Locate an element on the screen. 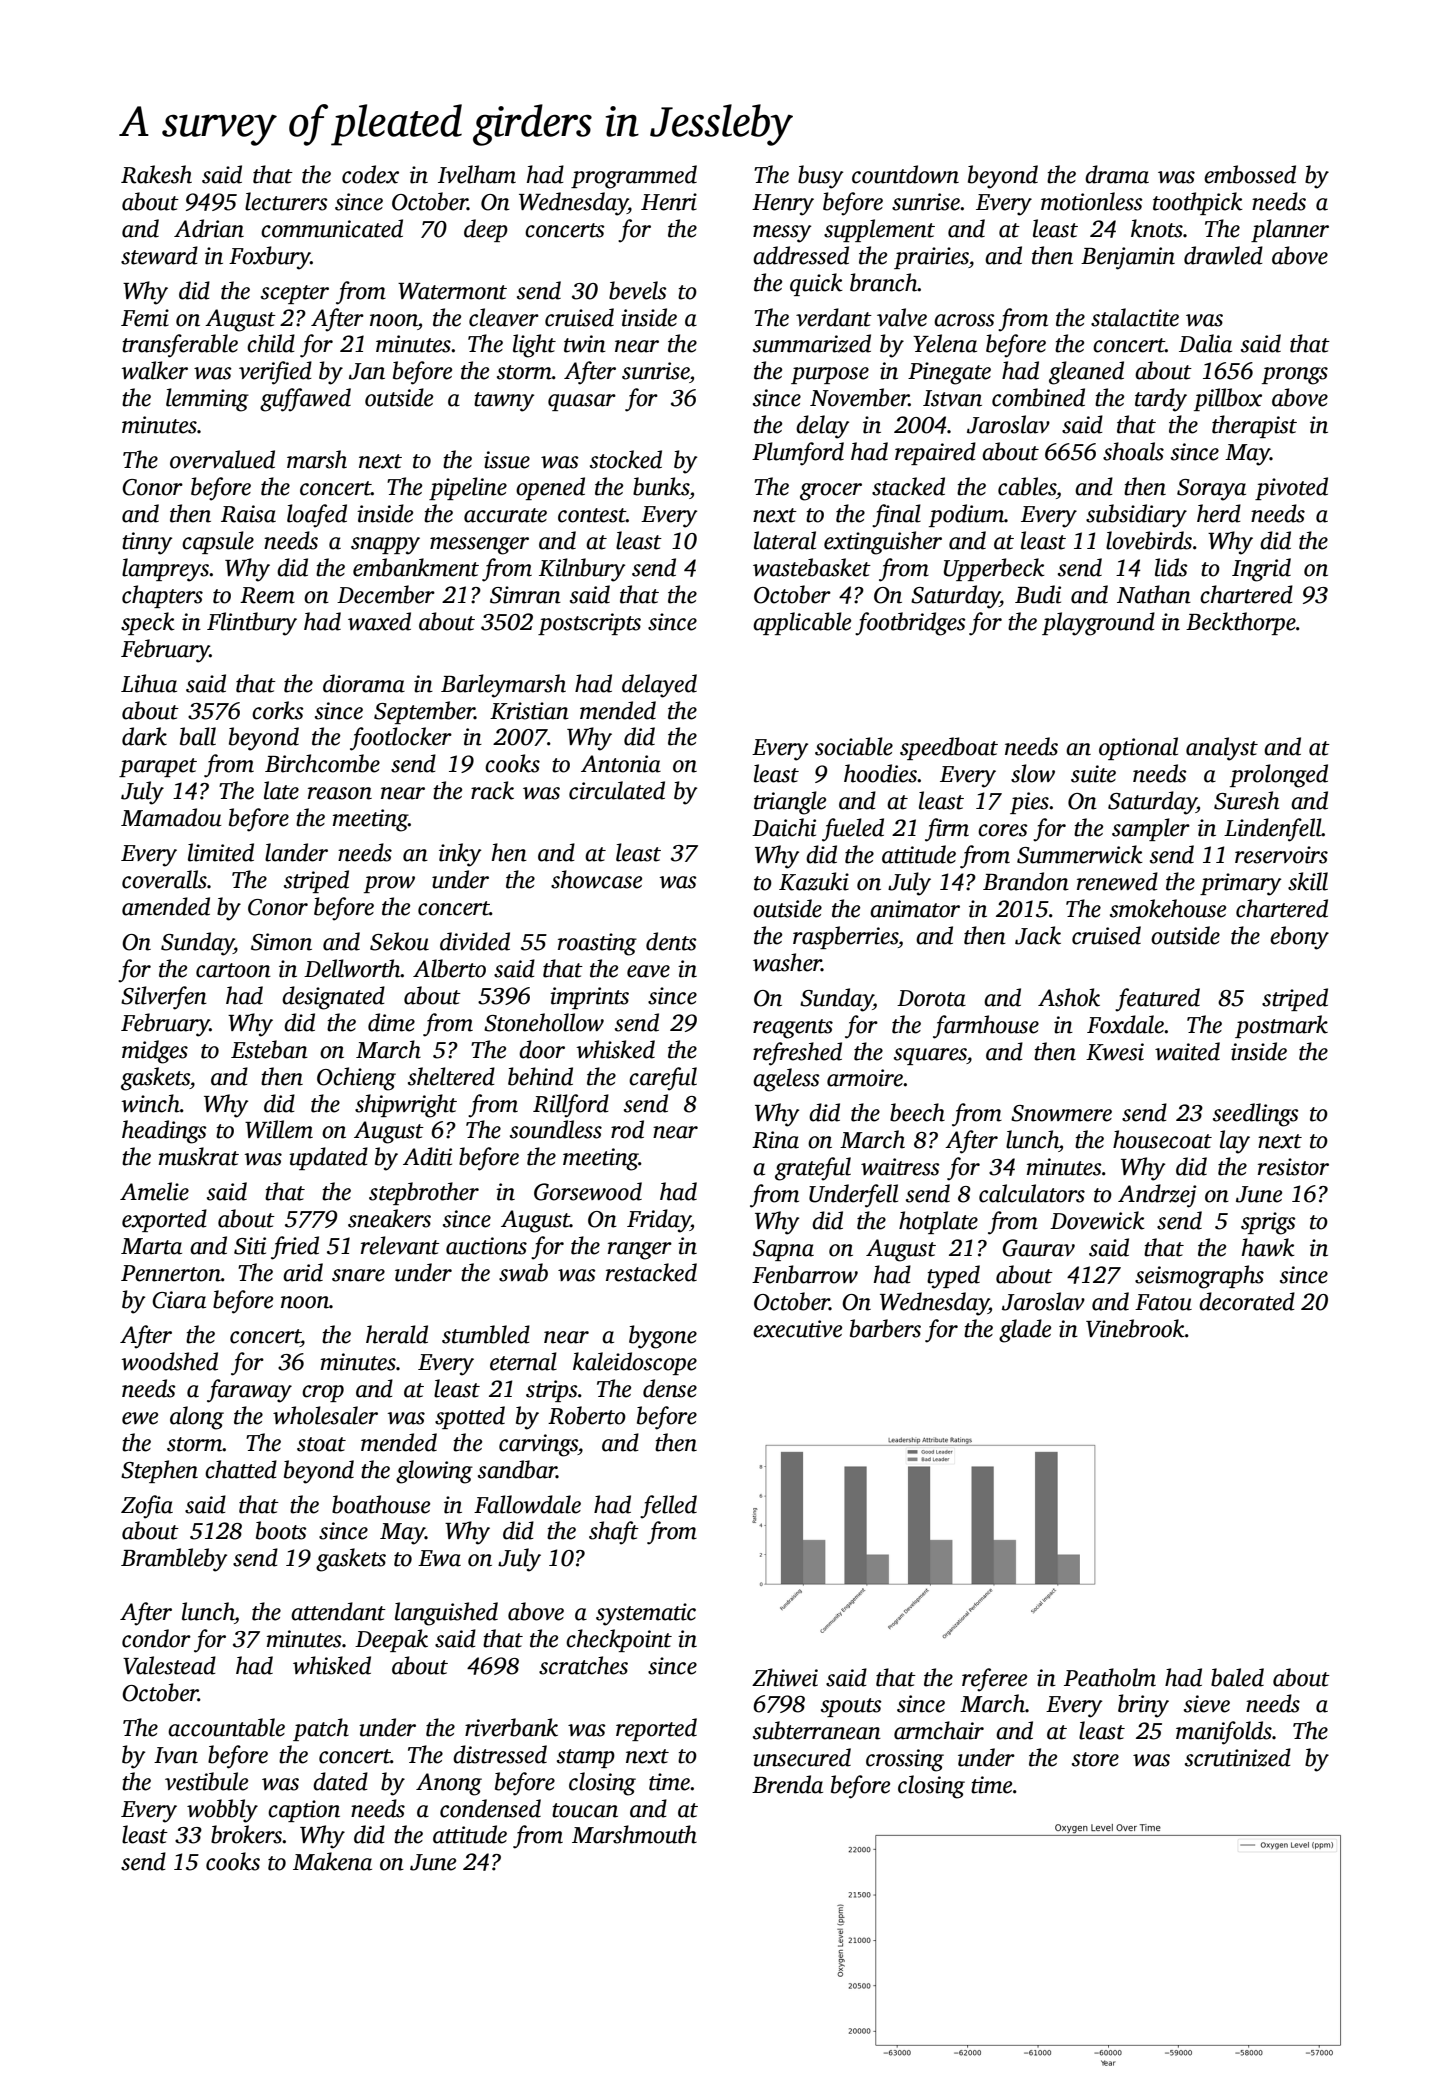 Image resolution: width=1450 pixels, height=2100 pixels. Dorota is located at coordinates (931, 998).
